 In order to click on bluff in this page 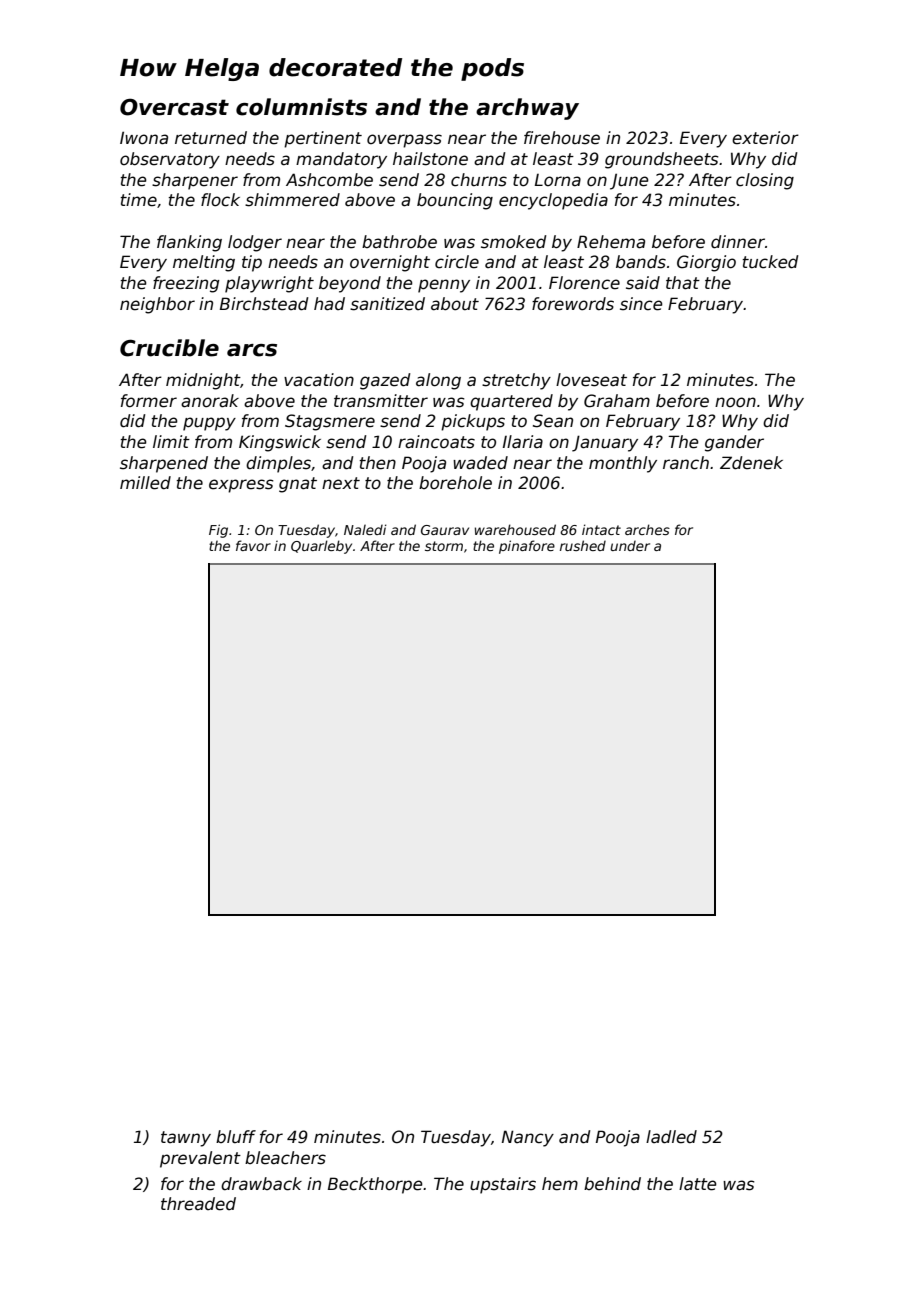, I will do `click(236, 1136)`.
